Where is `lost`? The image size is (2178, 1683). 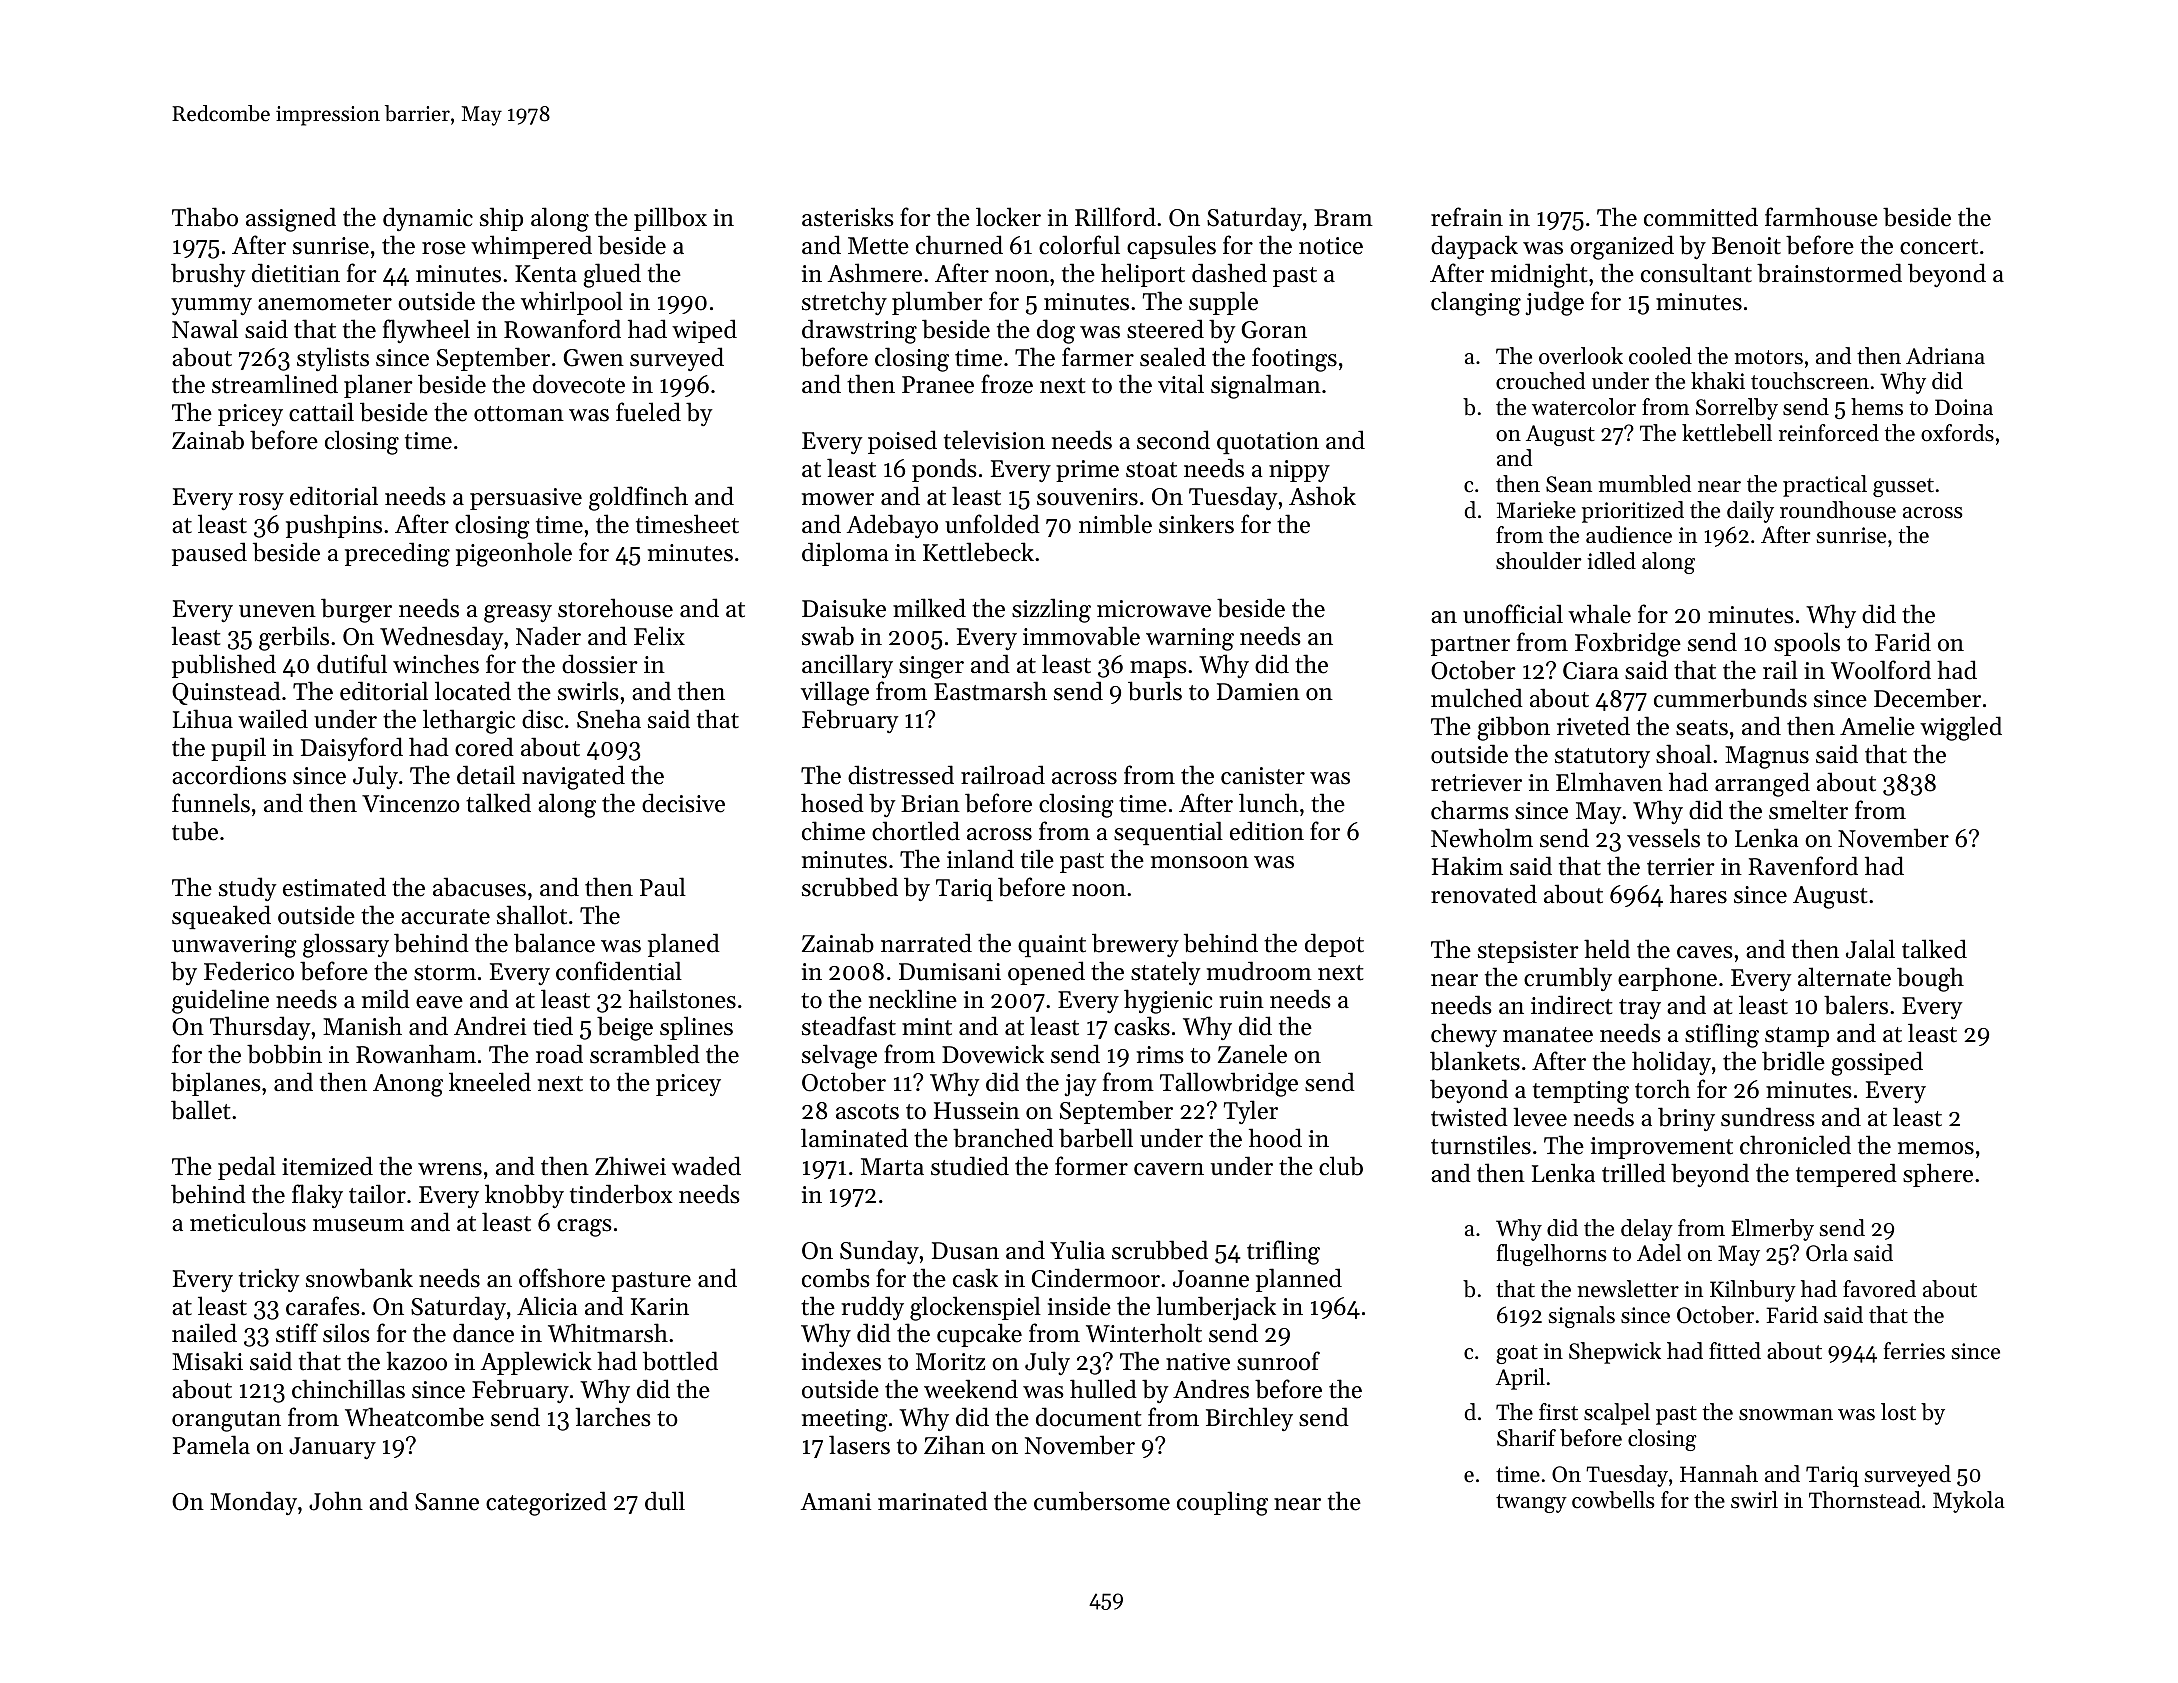 lost is located at coordinates (1898, 1412).
